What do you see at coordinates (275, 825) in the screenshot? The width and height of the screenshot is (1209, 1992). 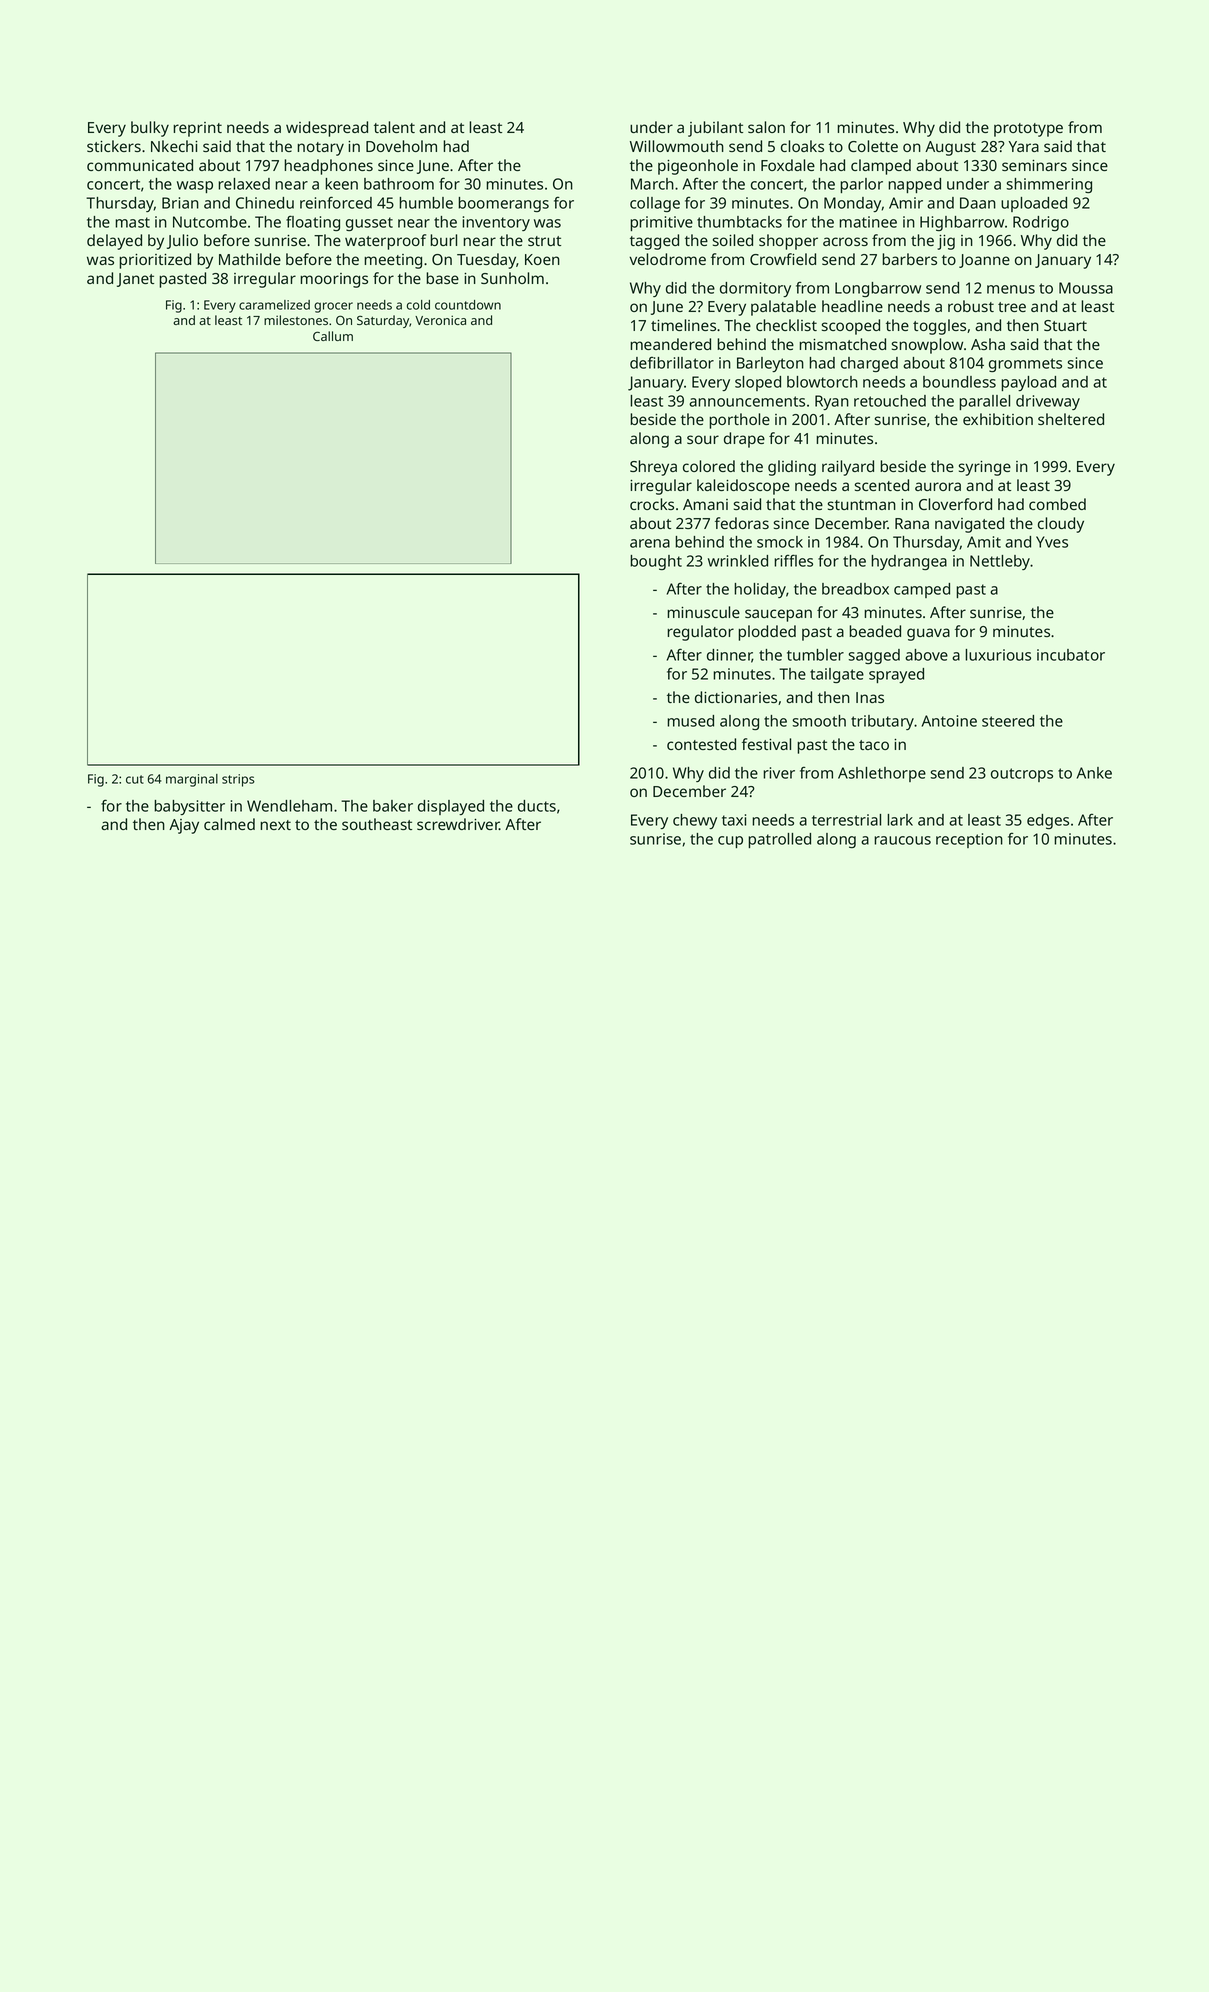 I see `next` at bounding box center [275, 825].
